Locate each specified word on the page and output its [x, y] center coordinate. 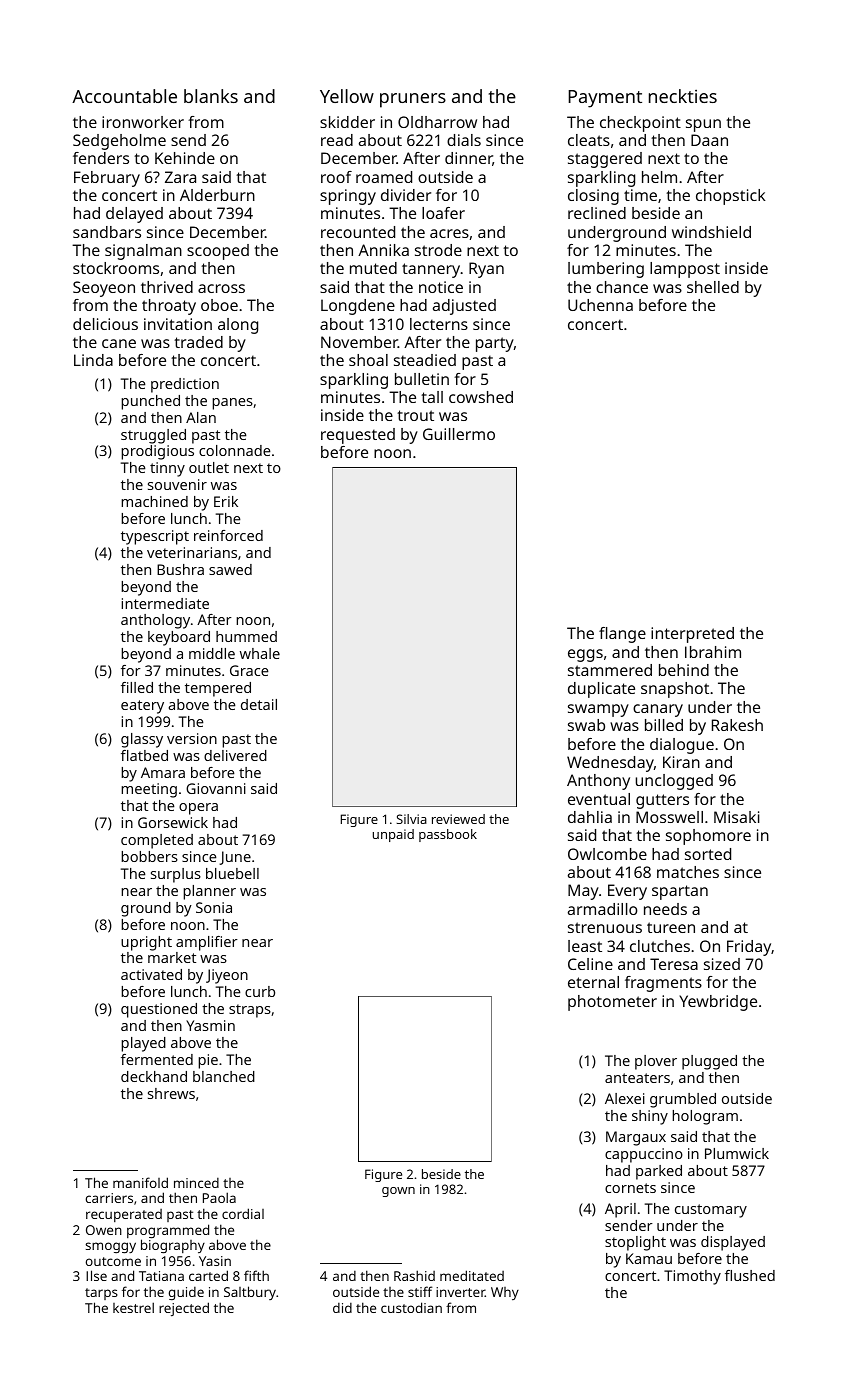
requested [358, 436]
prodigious [157, 452]
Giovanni [216, 788]
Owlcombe [607, 854]
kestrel [133, 1307]
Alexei [625, 1098]
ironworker [143, 122]
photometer [612, 1003]
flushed [750, 1275]
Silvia [411, 819]
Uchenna [600, 305]
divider [406, 195]
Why [505, 1293]
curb [260, 991]
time [640, 195]
